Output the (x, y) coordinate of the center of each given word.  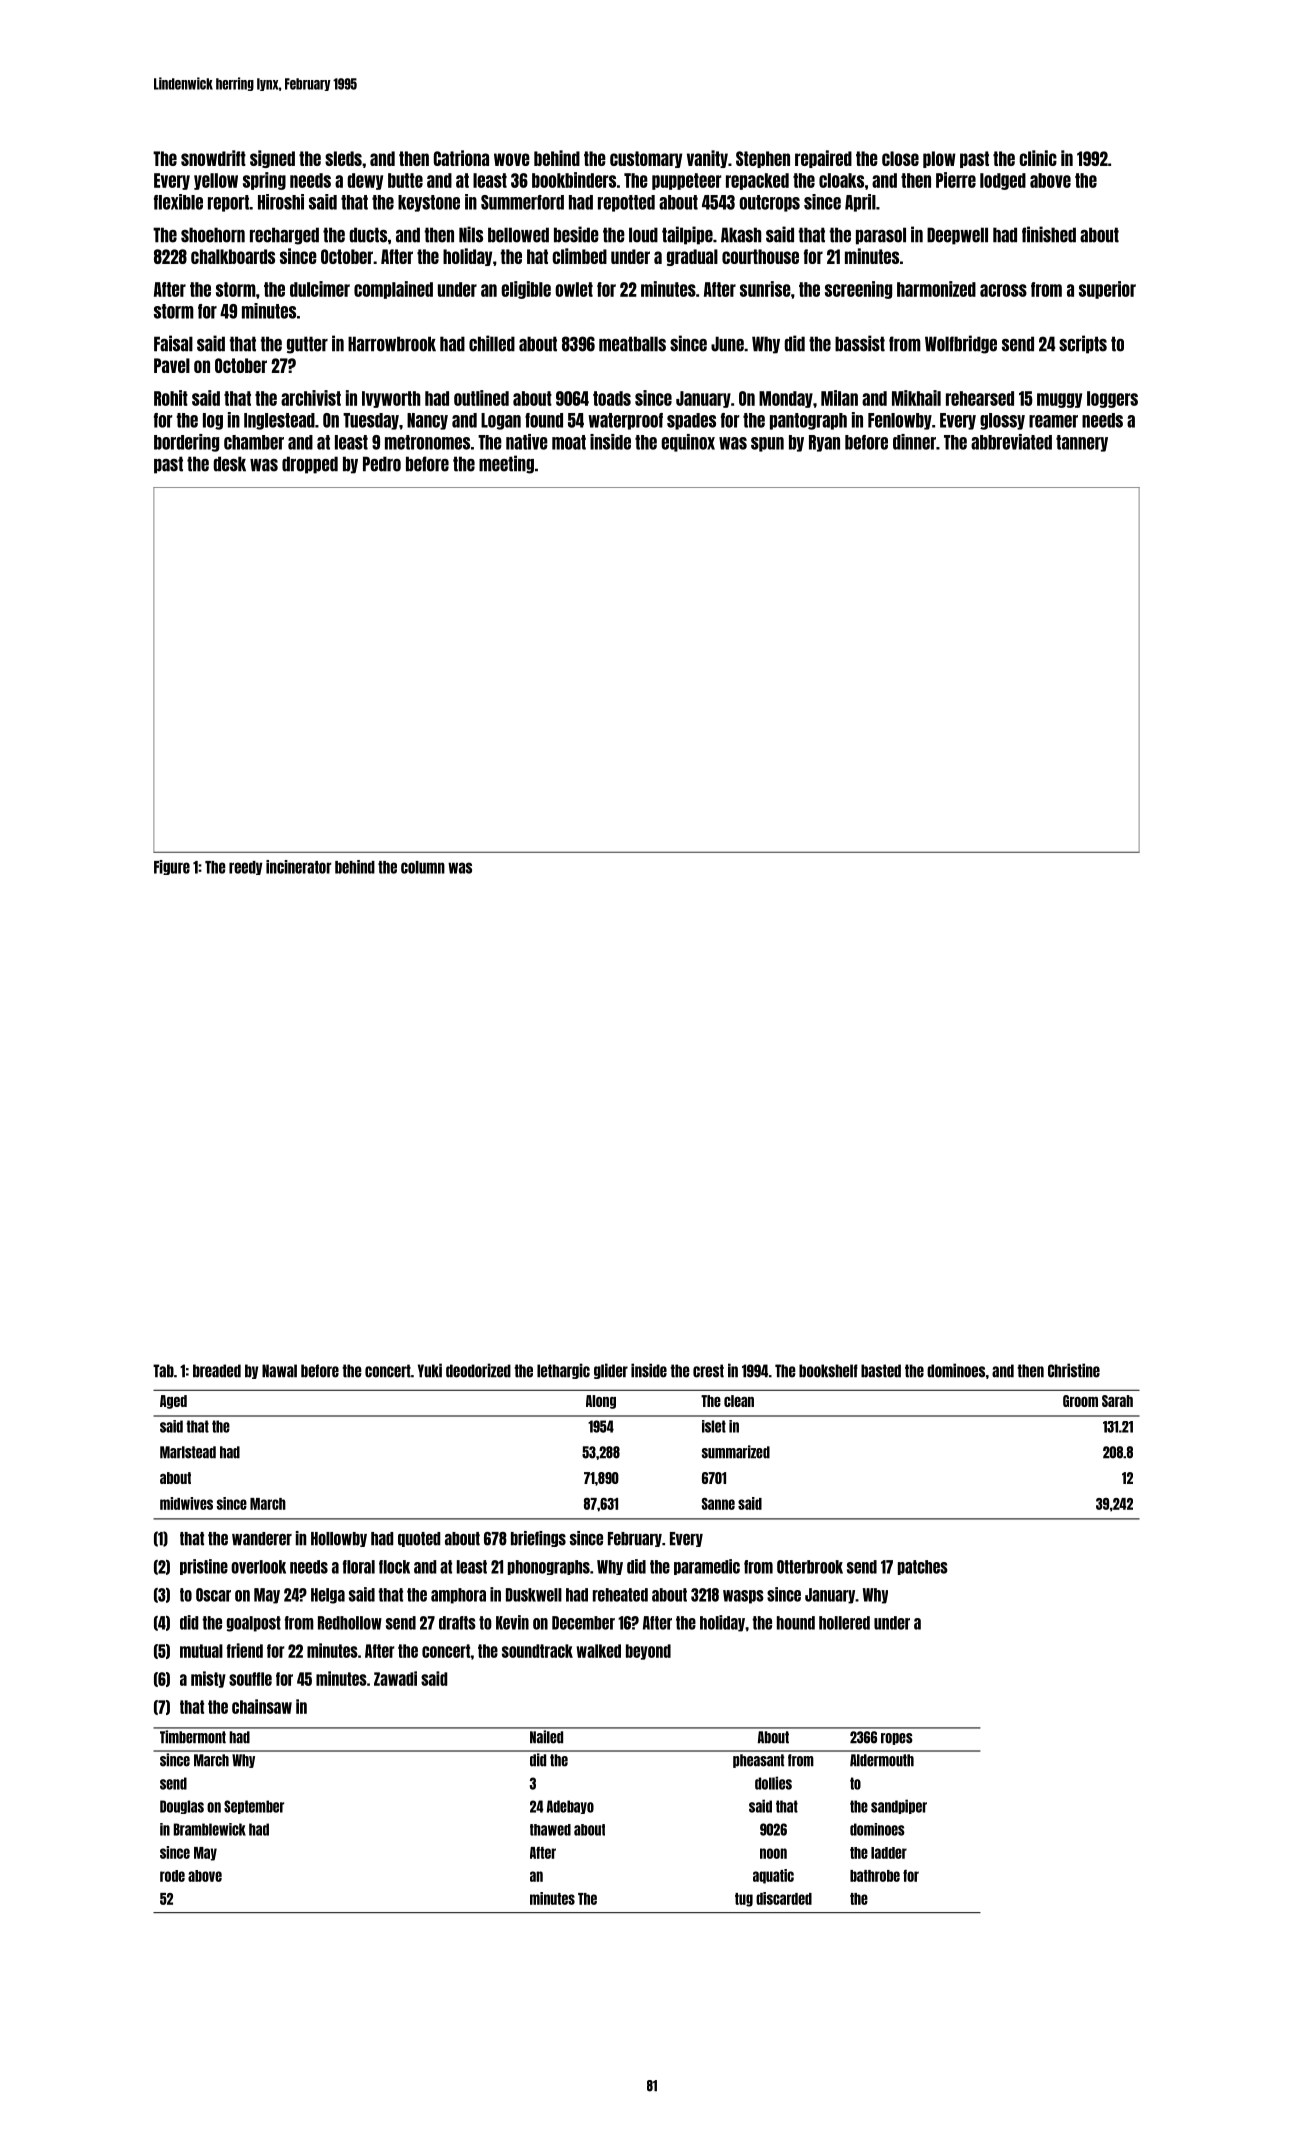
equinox (688, 443)
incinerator (298, 867)
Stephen (763, 159)
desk (230, 464)
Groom (1080, 1401)
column (423, 867)
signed (272, 159)
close (900, 158)
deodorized (478, 1370)
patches (923, 1567)
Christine (1074, 1370)
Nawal (279, 1371)
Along (601, 1402)
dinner (914, 442)
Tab (163, 1371)
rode (172, 1876)
